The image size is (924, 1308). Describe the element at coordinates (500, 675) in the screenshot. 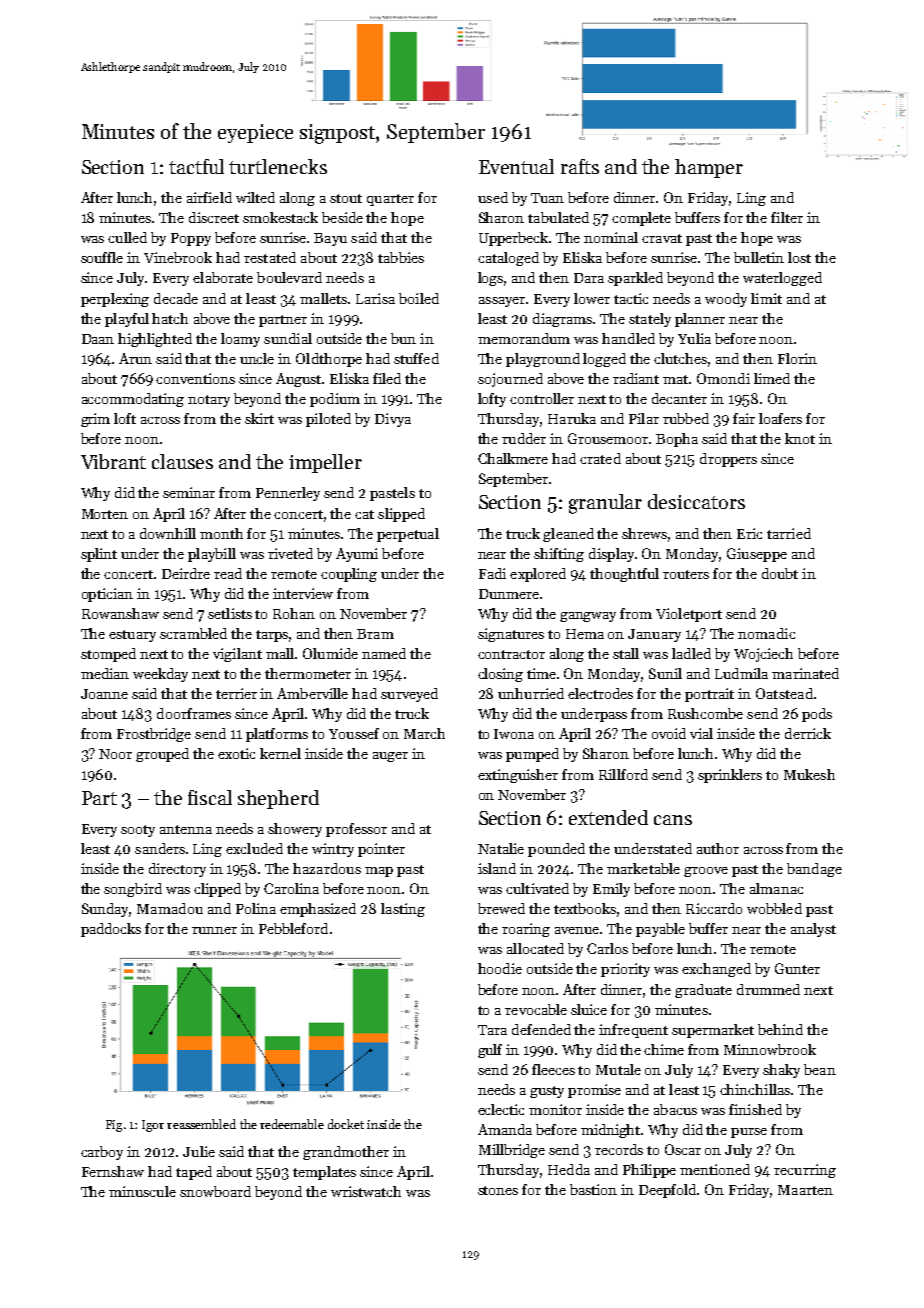

I see `closing` at that location.
